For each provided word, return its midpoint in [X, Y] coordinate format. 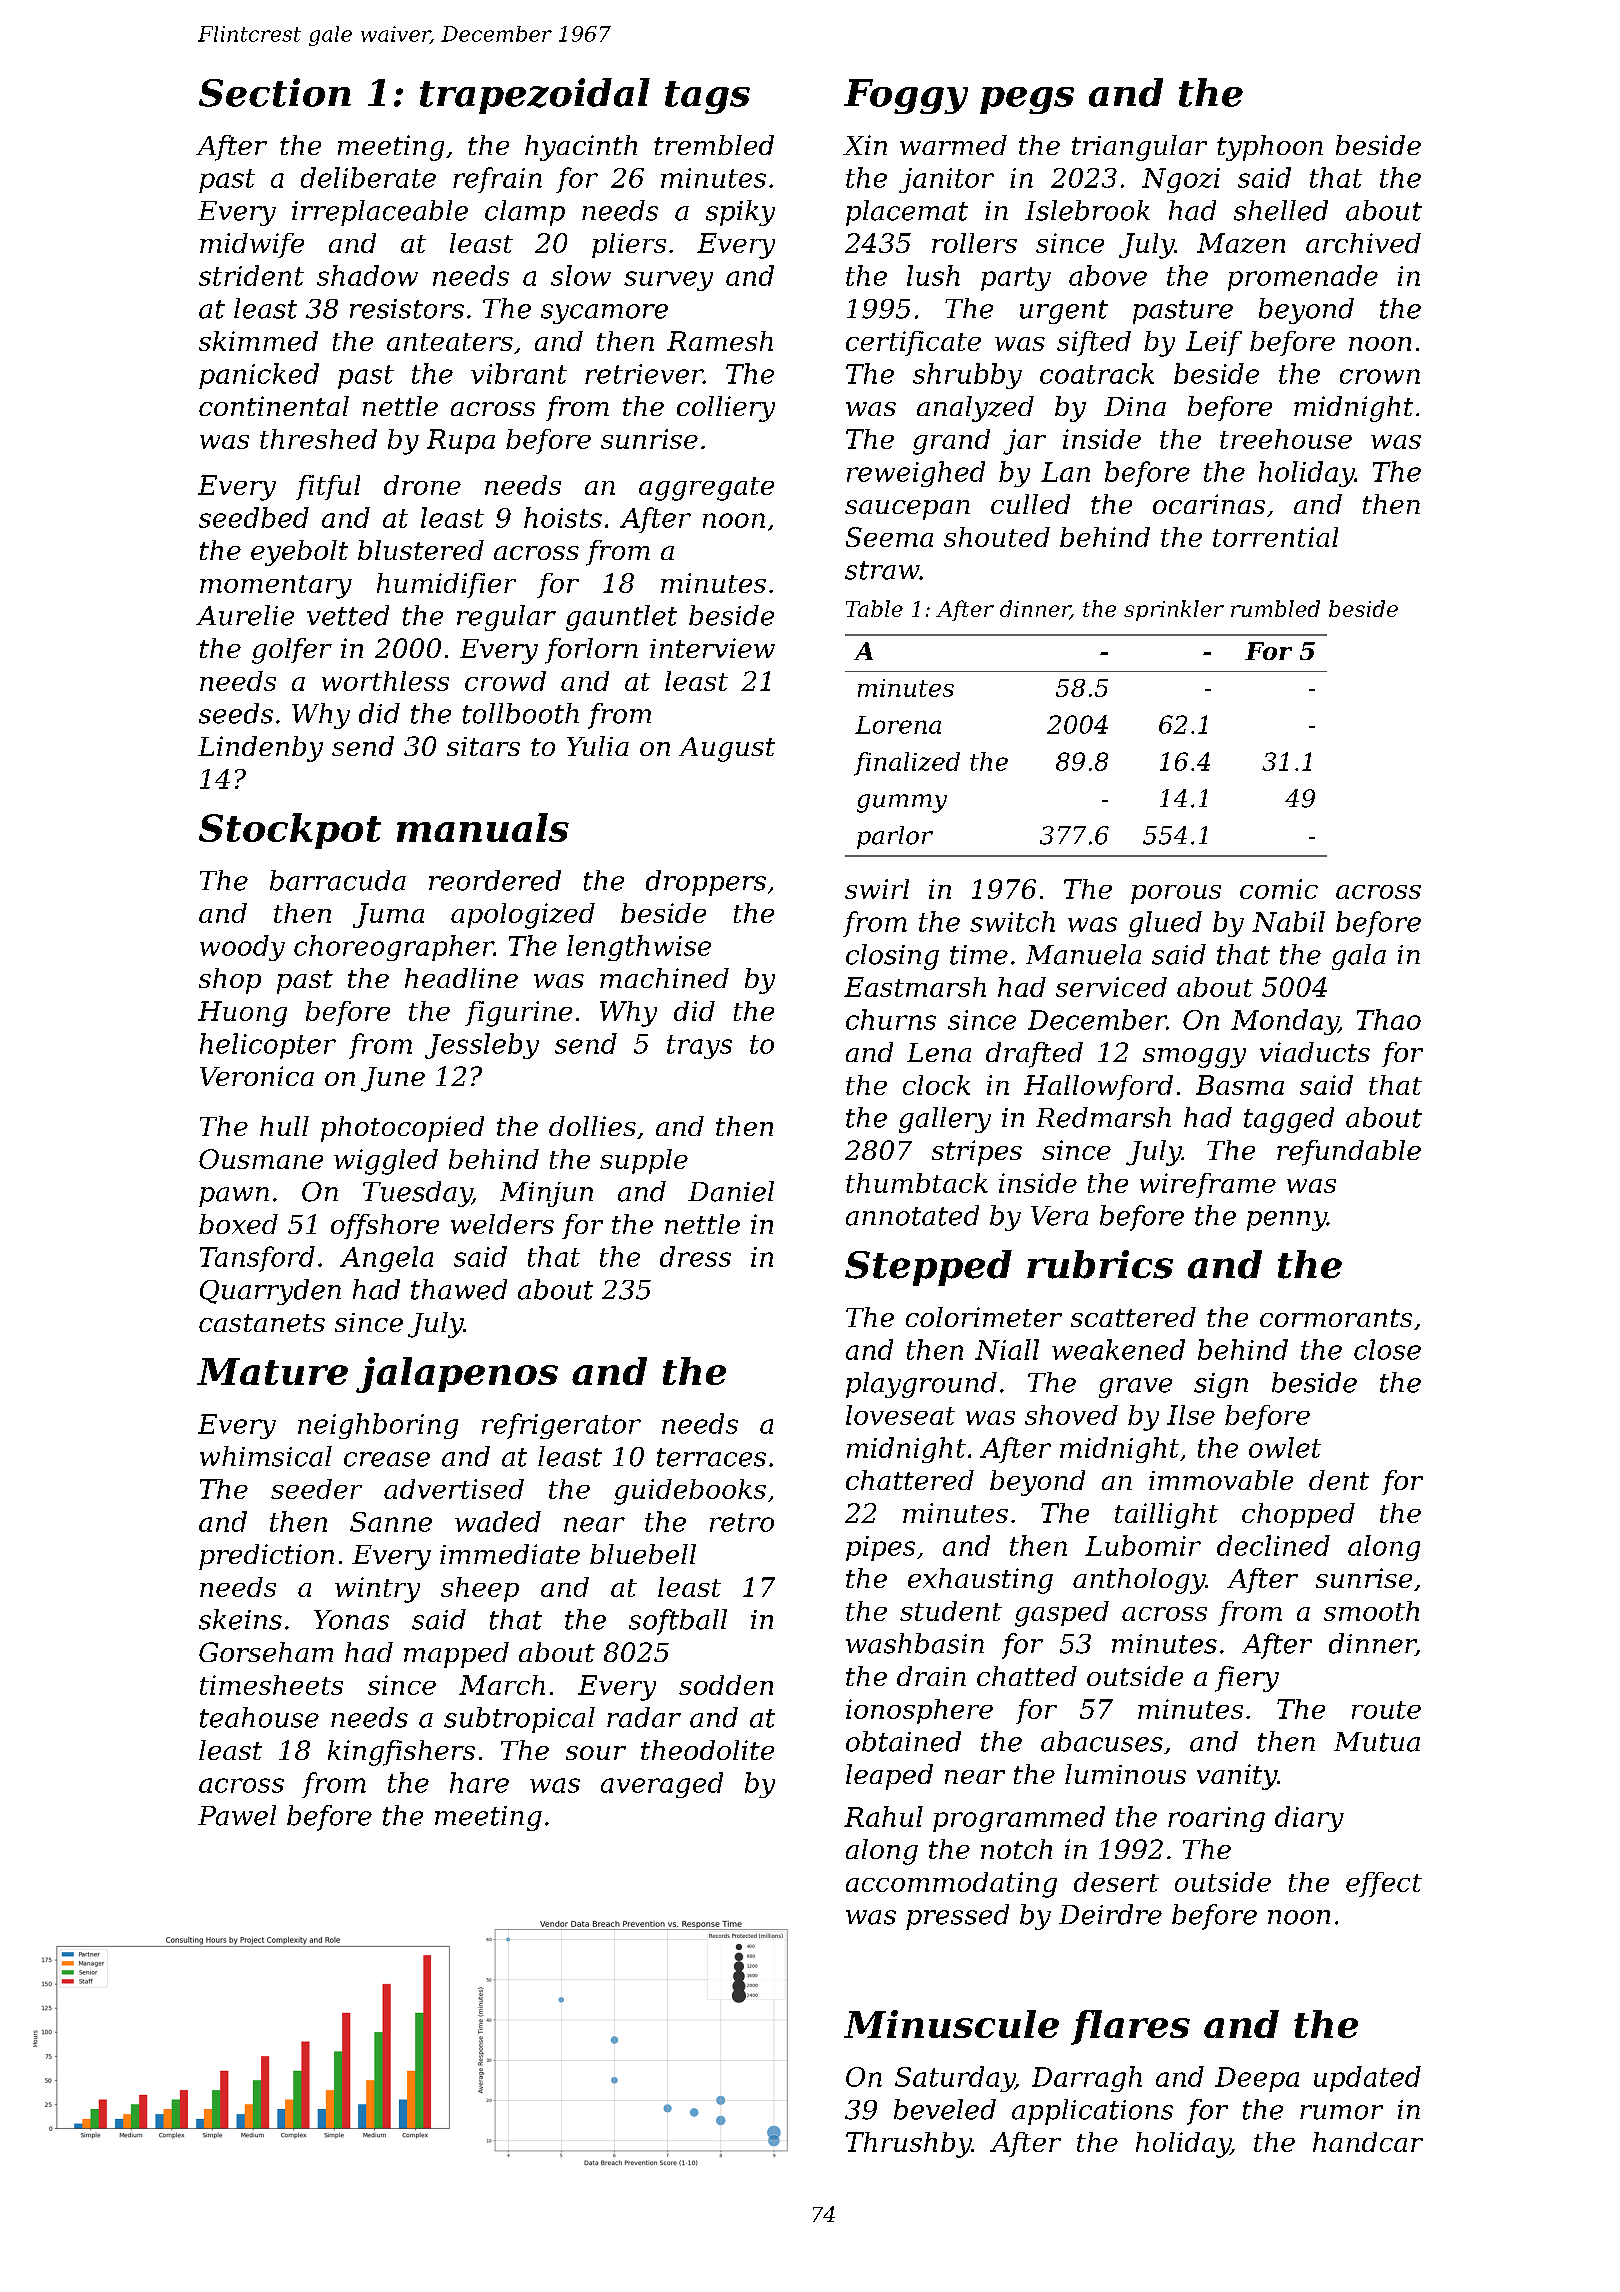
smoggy [1194, 1058]
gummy [902, 803]
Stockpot [290, 831]
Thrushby [908, 2145]
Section [275, 92]
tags [707, 97]
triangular [1139, 148]
